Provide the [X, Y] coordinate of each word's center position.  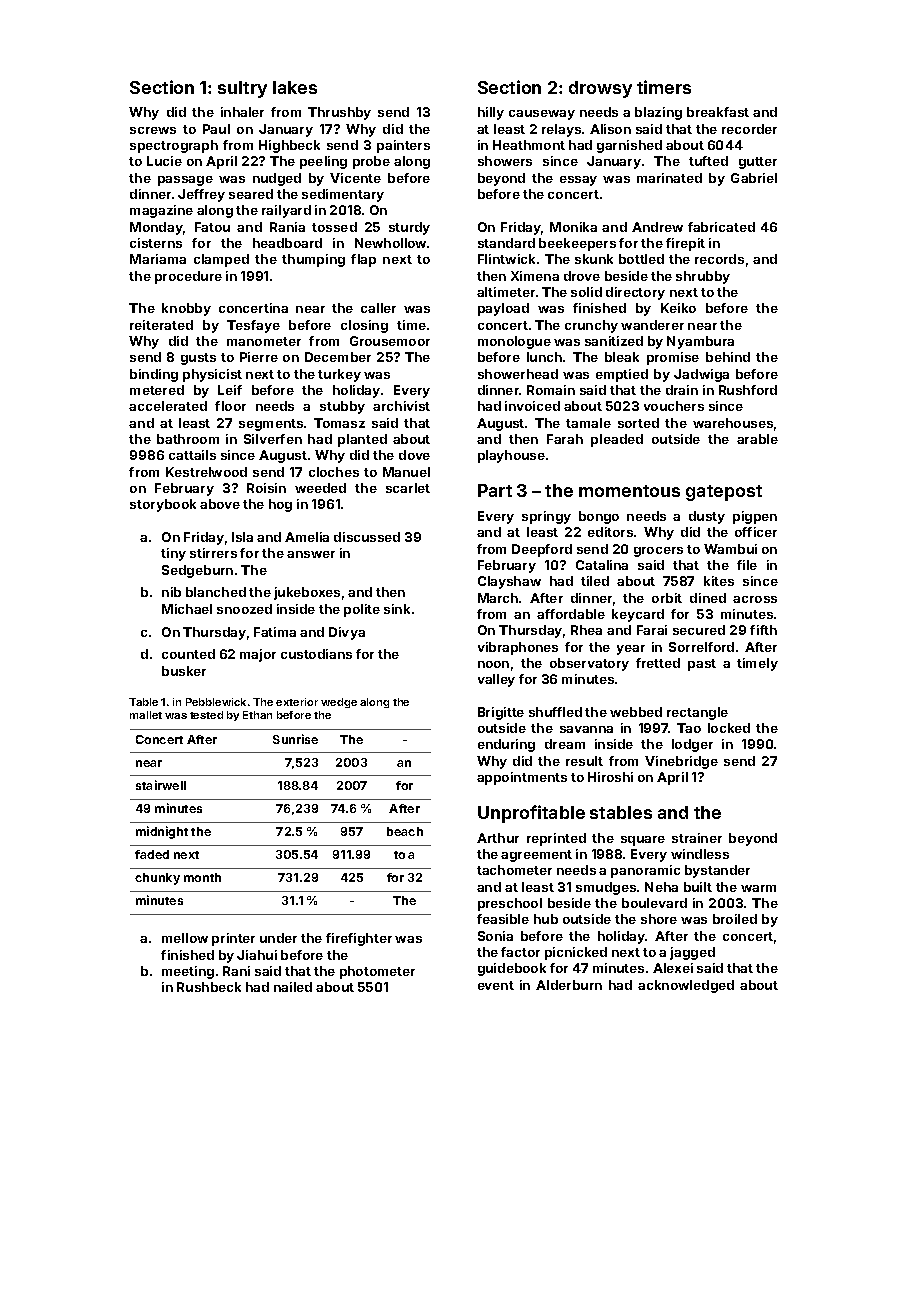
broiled [735, 919]
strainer [697, 838]
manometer [264, 341]
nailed [293, 987]
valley [496, 680]
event [496, 985]
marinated [669, 178]
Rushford [748, 390]
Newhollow [390, 243]
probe [371, 162]
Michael [187, 609]
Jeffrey [201, 195]
